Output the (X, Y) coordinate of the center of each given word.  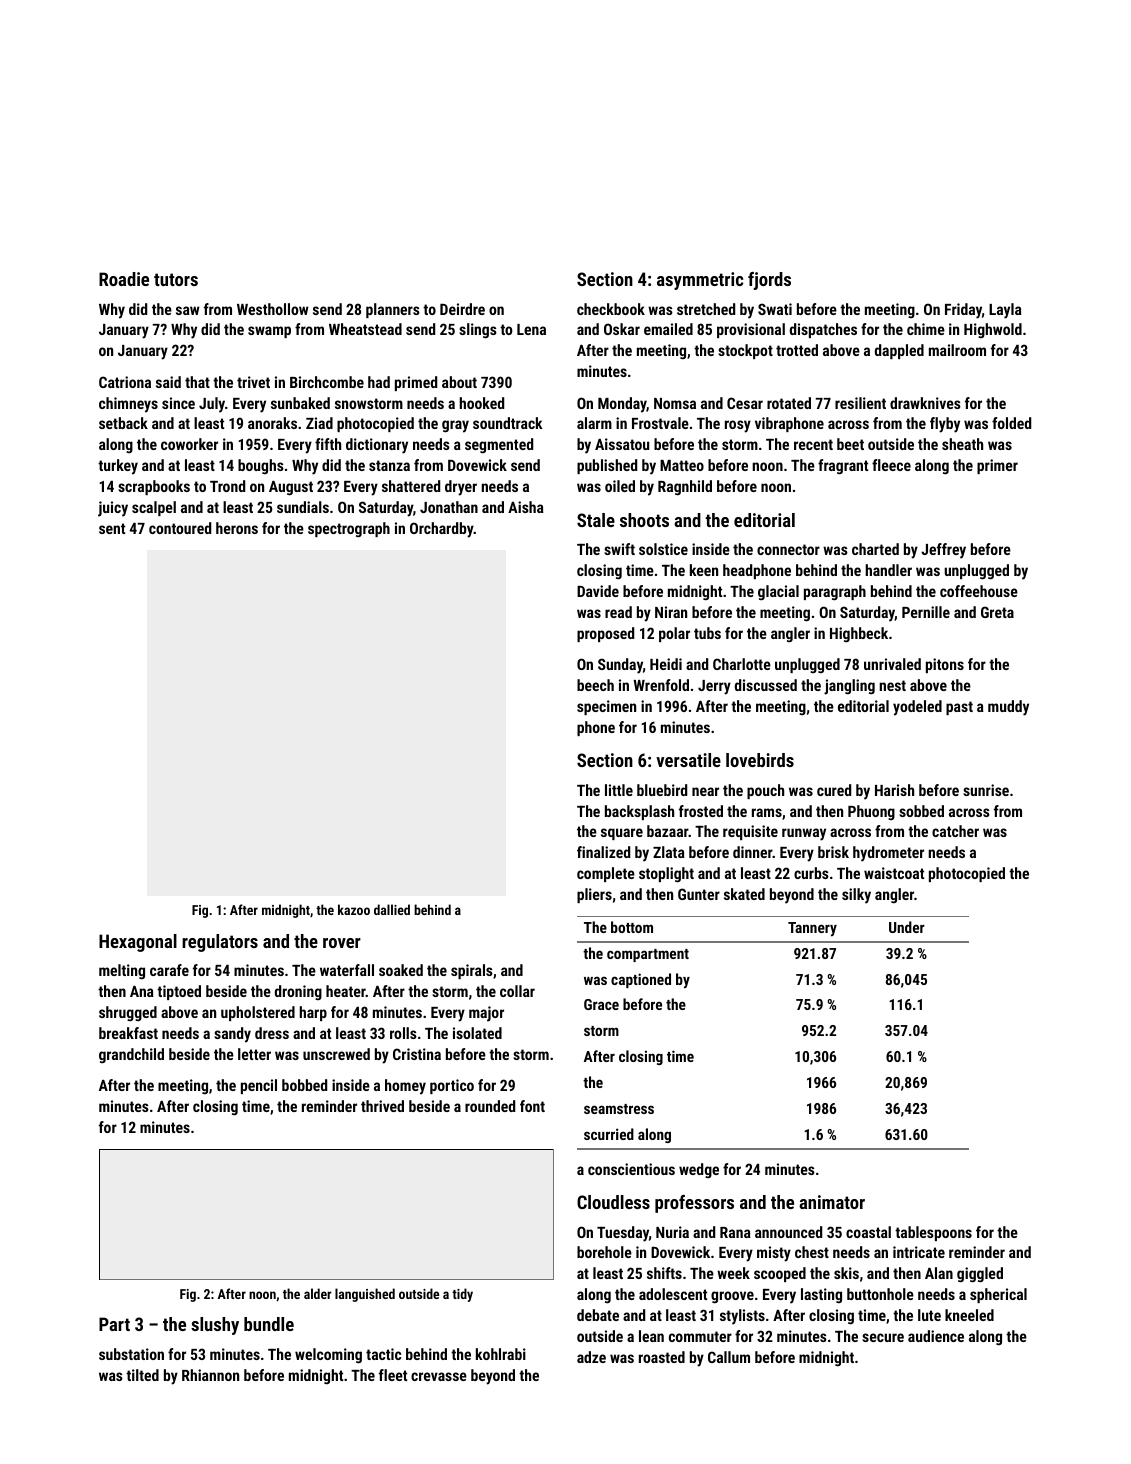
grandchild (131, 1056)
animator (832, 1202)
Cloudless (613, 1202)
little (619, 790)
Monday (622, 405)
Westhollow (273, 309)
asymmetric (700, 281)
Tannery (812, 929)
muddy (1008, 708)
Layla (1005, 311)
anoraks (272, 423)
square (622, 834)
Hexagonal (138, 943)
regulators (220, 943)
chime (926, 329)
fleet (393, 1375)
